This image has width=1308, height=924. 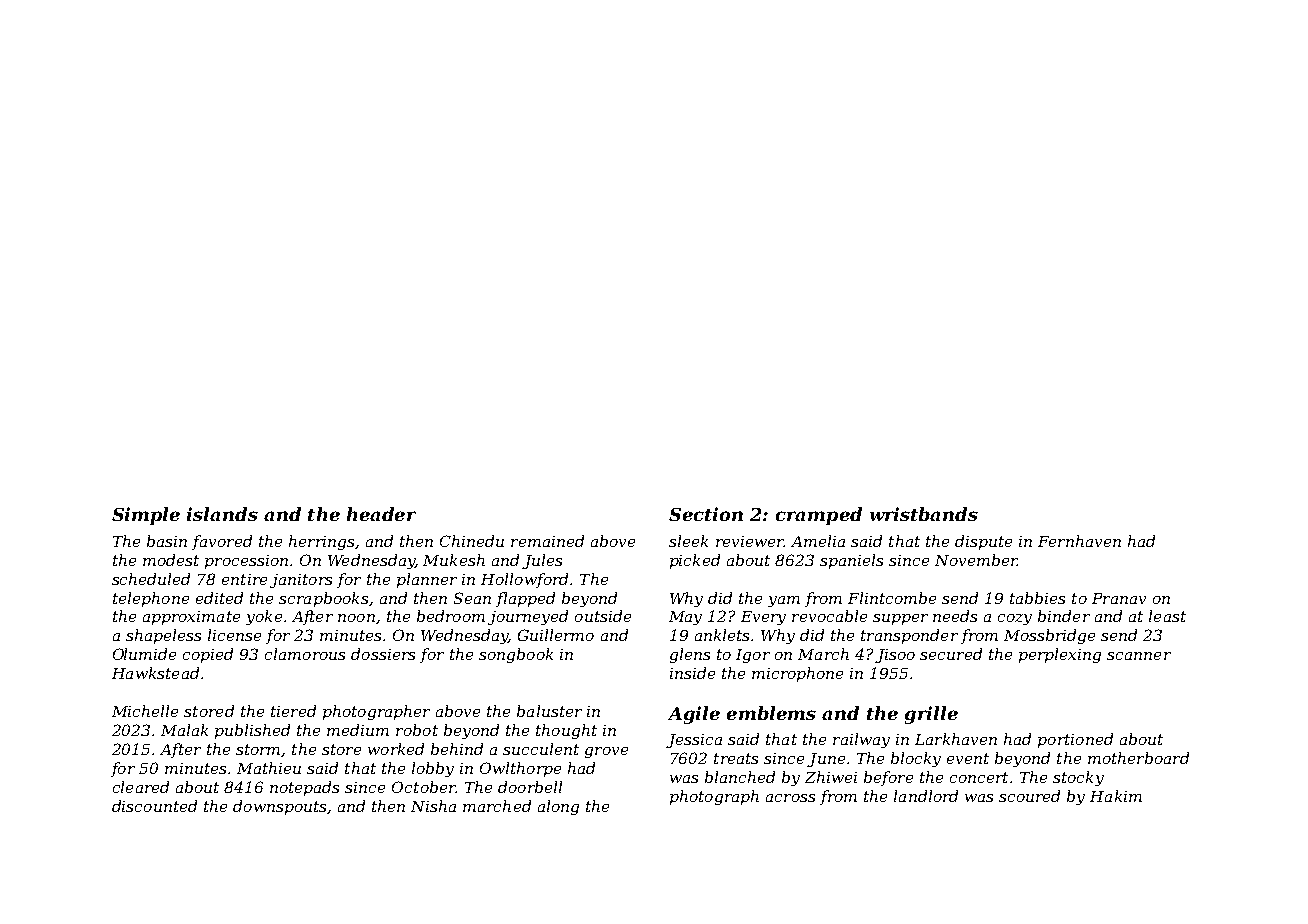 I want to click on November, so click(x=976, y=560).
